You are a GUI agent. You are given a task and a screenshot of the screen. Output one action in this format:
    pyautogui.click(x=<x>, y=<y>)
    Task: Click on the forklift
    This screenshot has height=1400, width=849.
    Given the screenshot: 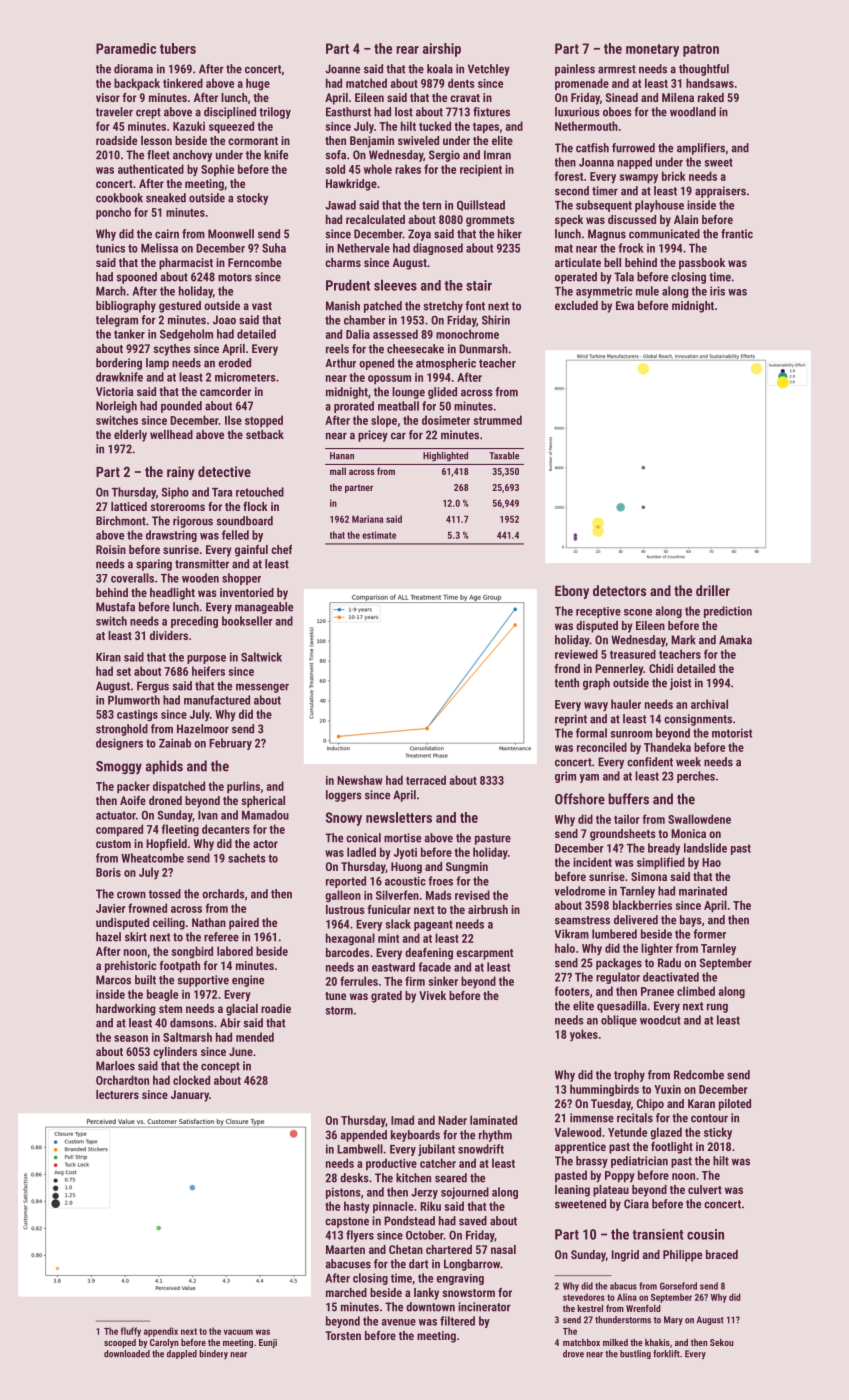 What is the action you would take?
    pyautogui.click(x=666, y=1354)
